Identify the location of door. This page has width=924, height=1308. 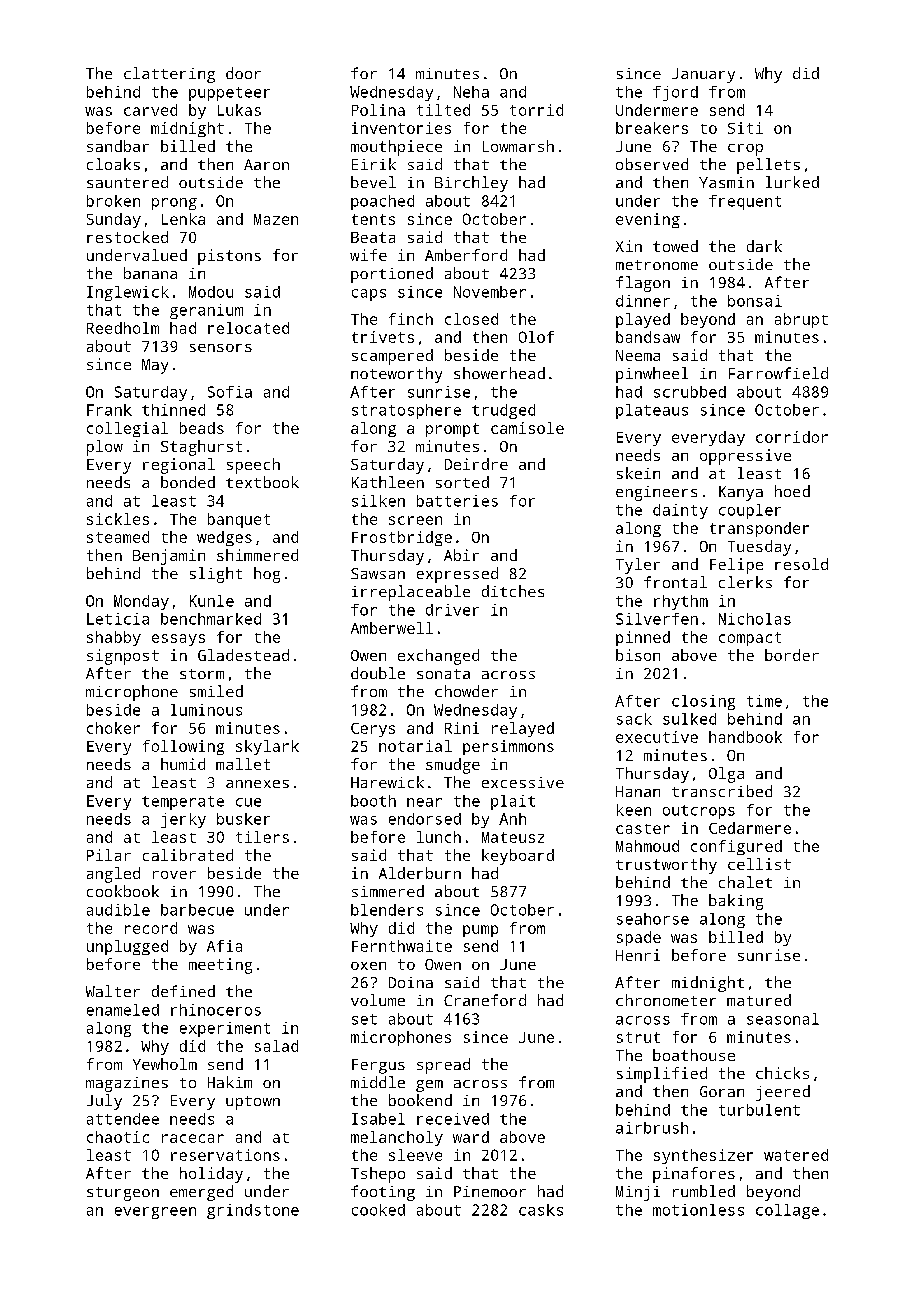
(243, 73).
